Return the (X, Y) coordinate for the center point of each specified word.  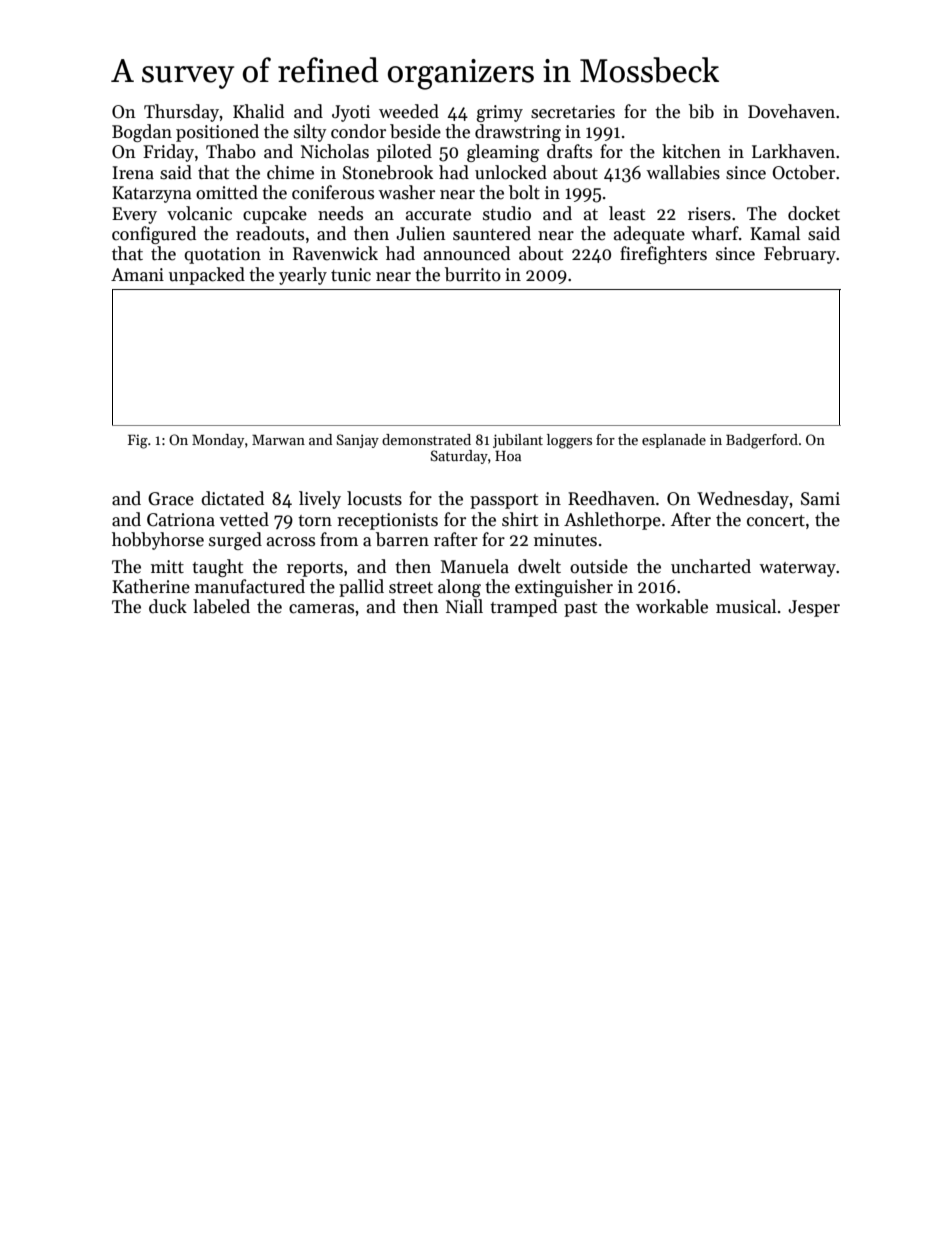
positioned (217, 133)
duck (168, 606)
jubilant (518, 441)
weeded (409, 111)
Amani (137, 275)
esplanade (674, 441)
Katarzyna (151, 194)
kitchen (691, 151)
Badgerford (762, 441)
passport (504, 501)
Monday (218, 441)
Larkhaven (793, 151)
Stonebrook (388, 172)
